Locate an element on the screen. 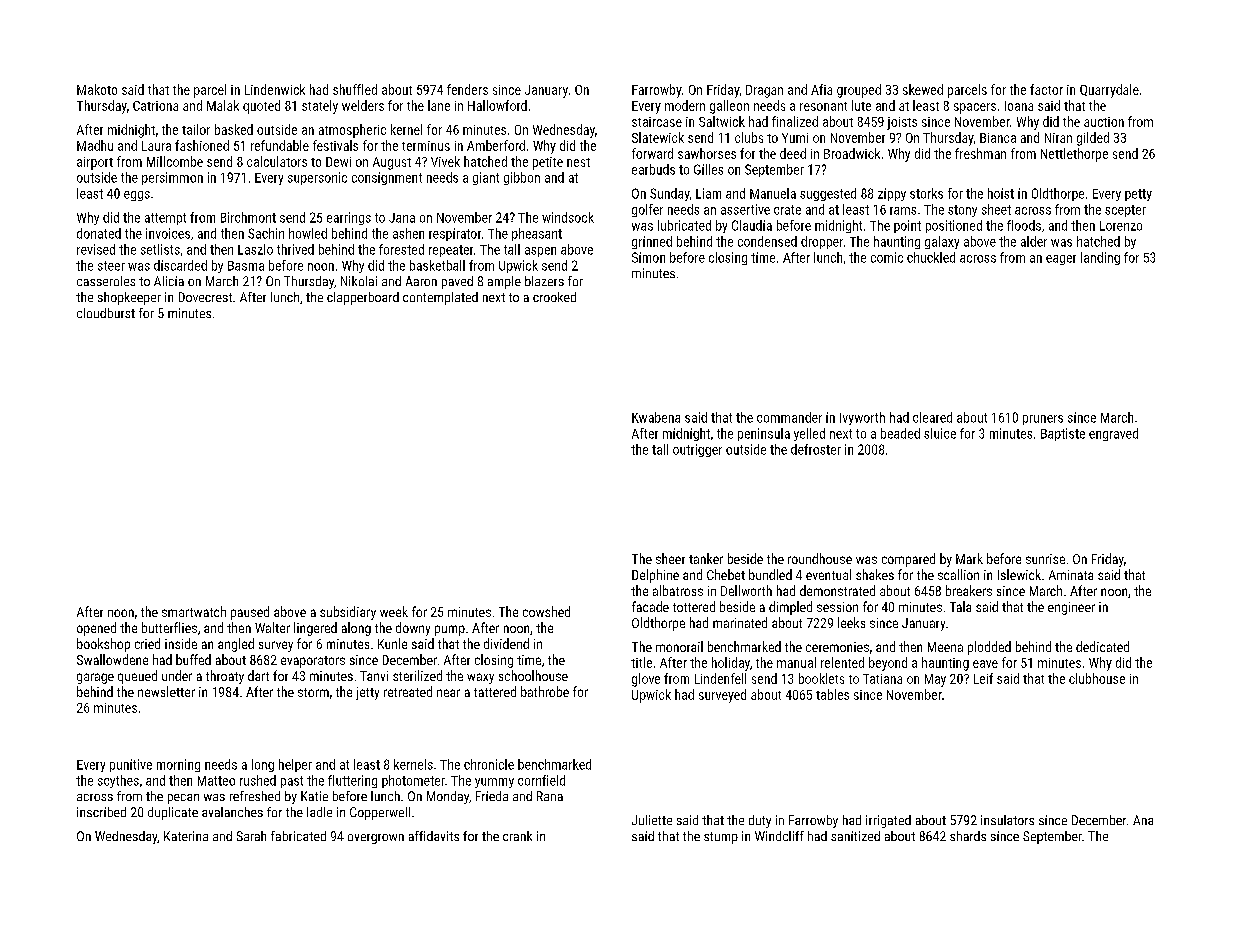  point is located at coordinates (907, 226).
